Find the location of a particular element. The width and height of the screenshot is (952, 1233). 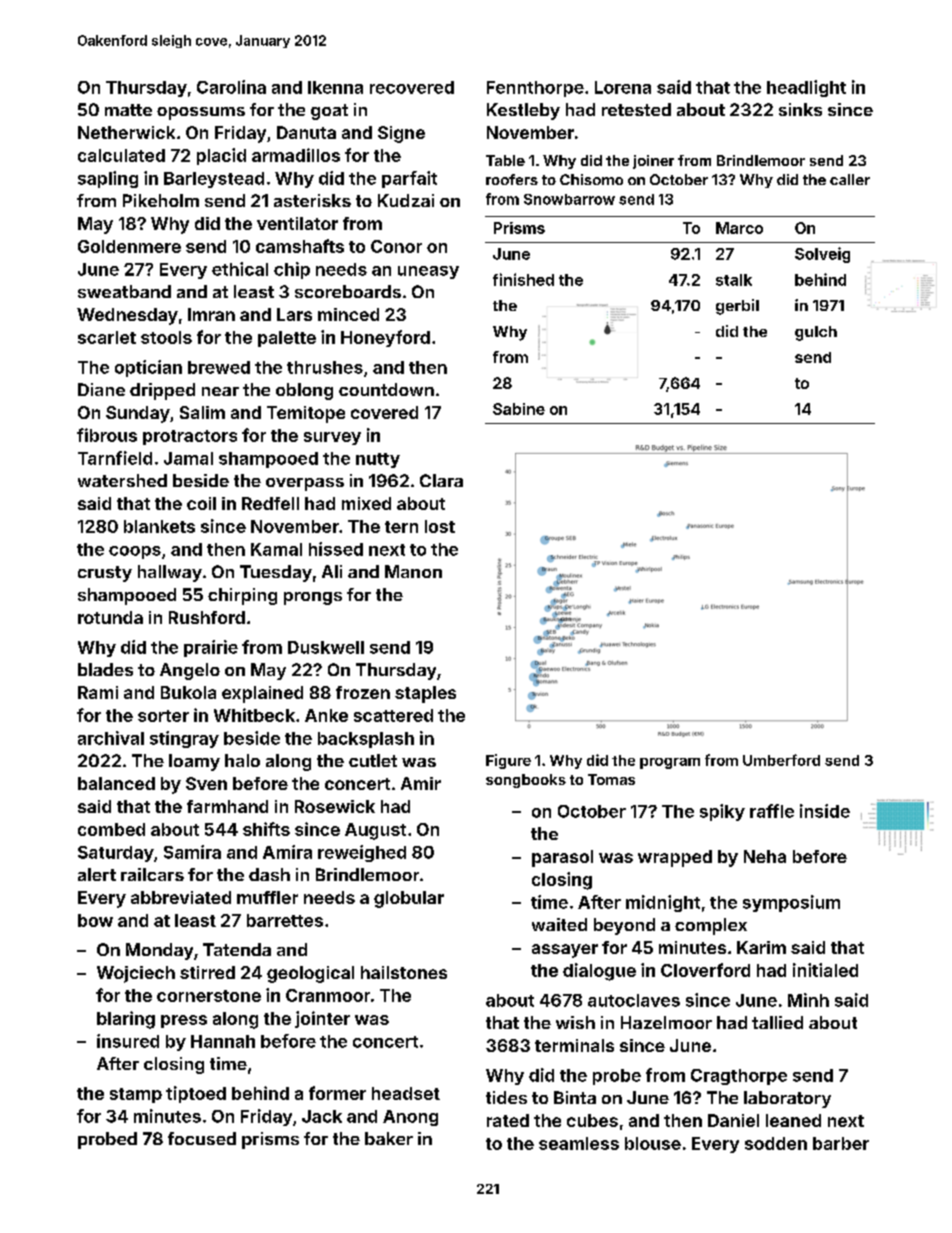

initialed is located at coordinates (825, 970).
